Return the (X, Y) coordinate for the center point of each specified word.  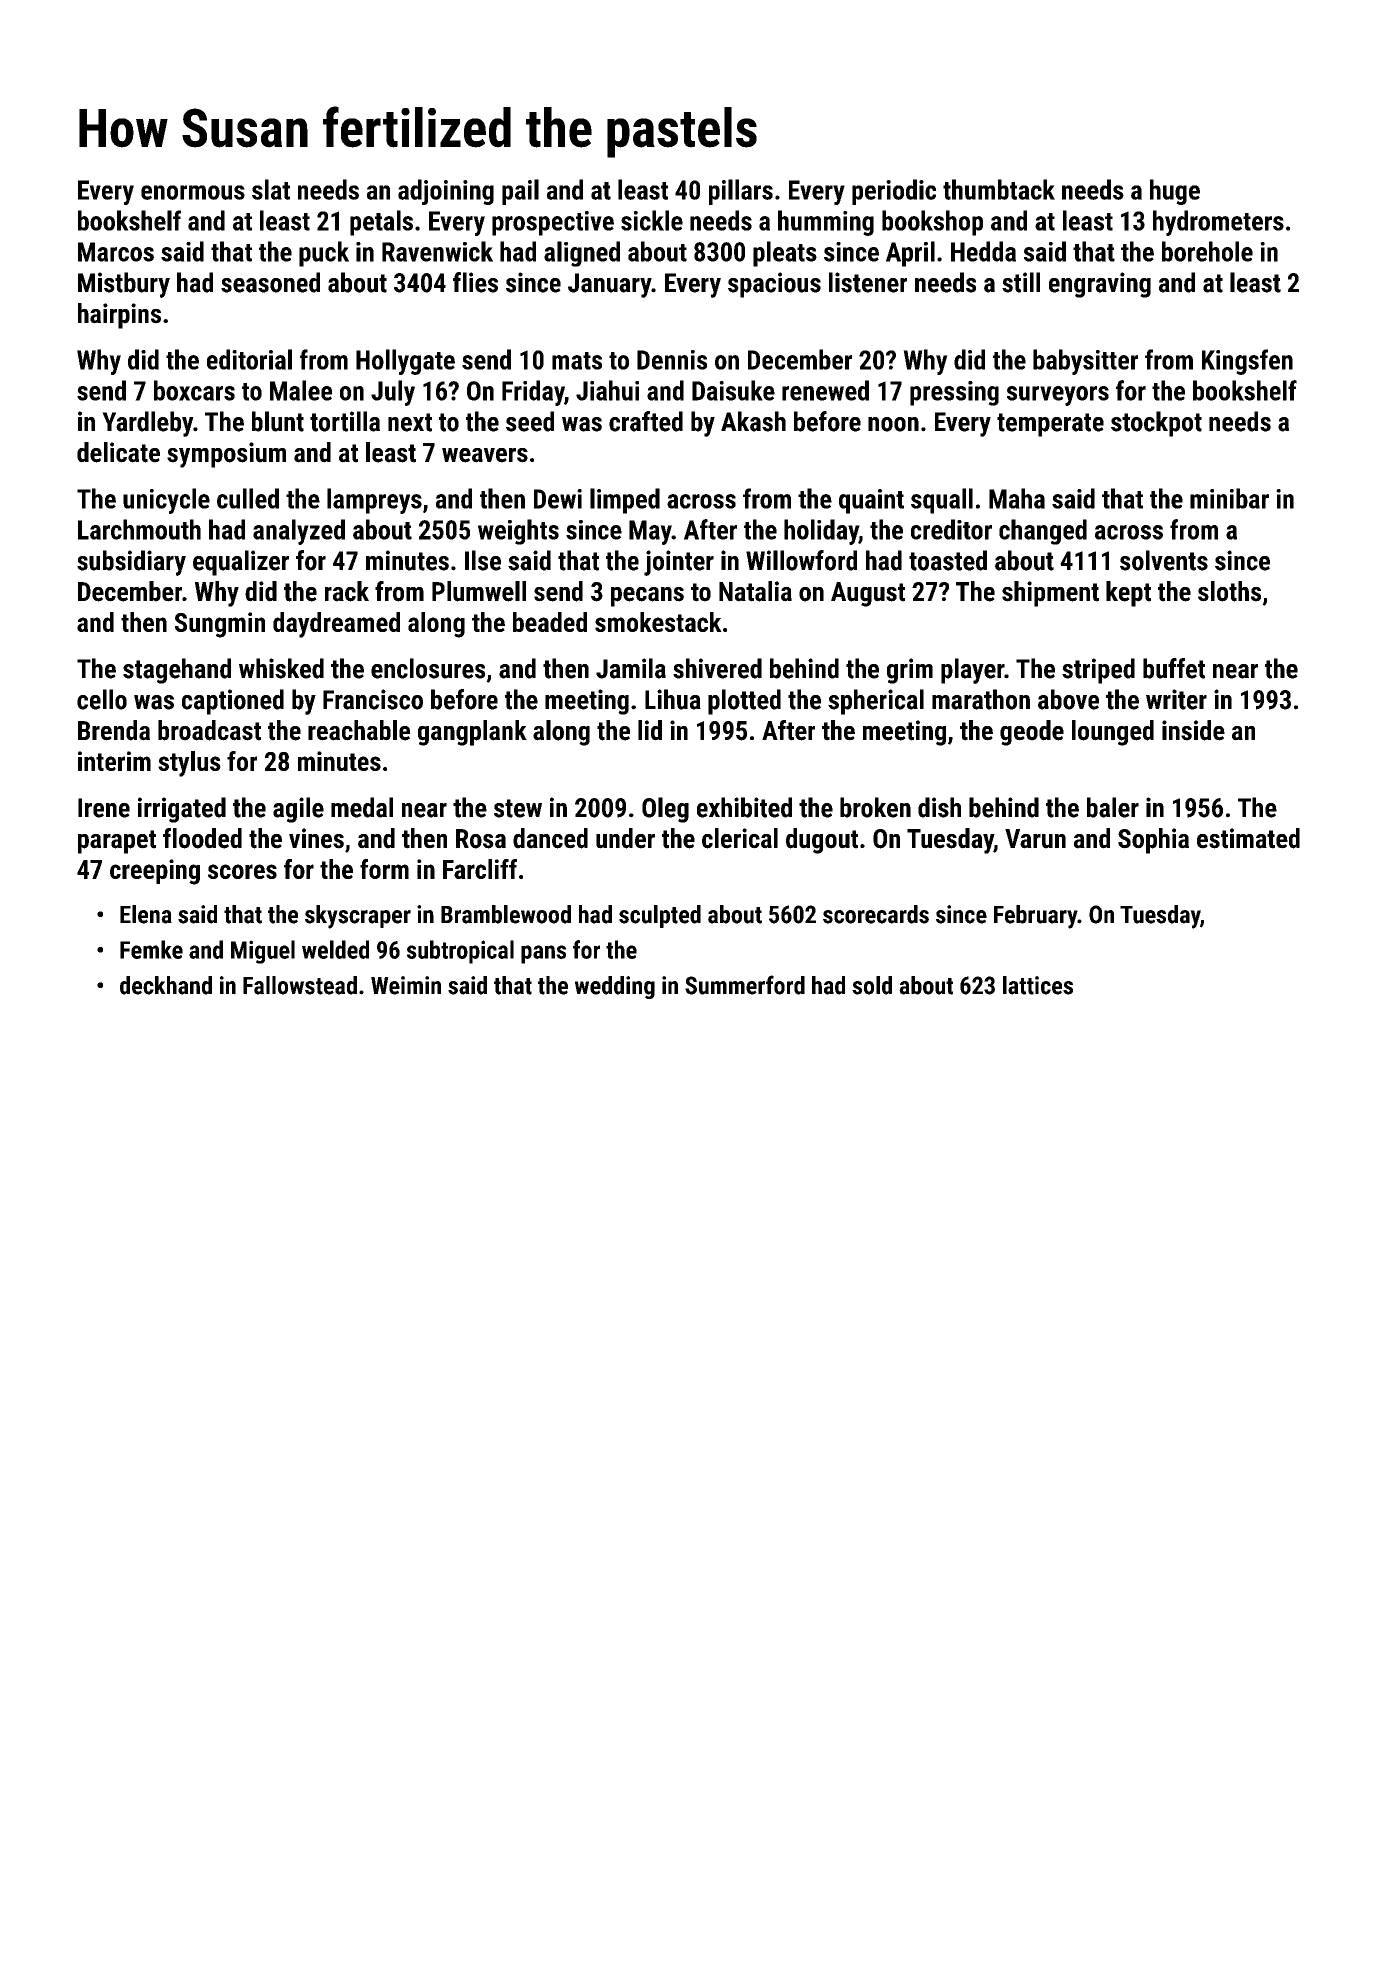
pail (520, 192)
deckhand (166, 985)
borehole (1207, 251)
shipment (1050, 594)
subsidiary (131, 563)
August (868, 594)
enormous (193, 192)
